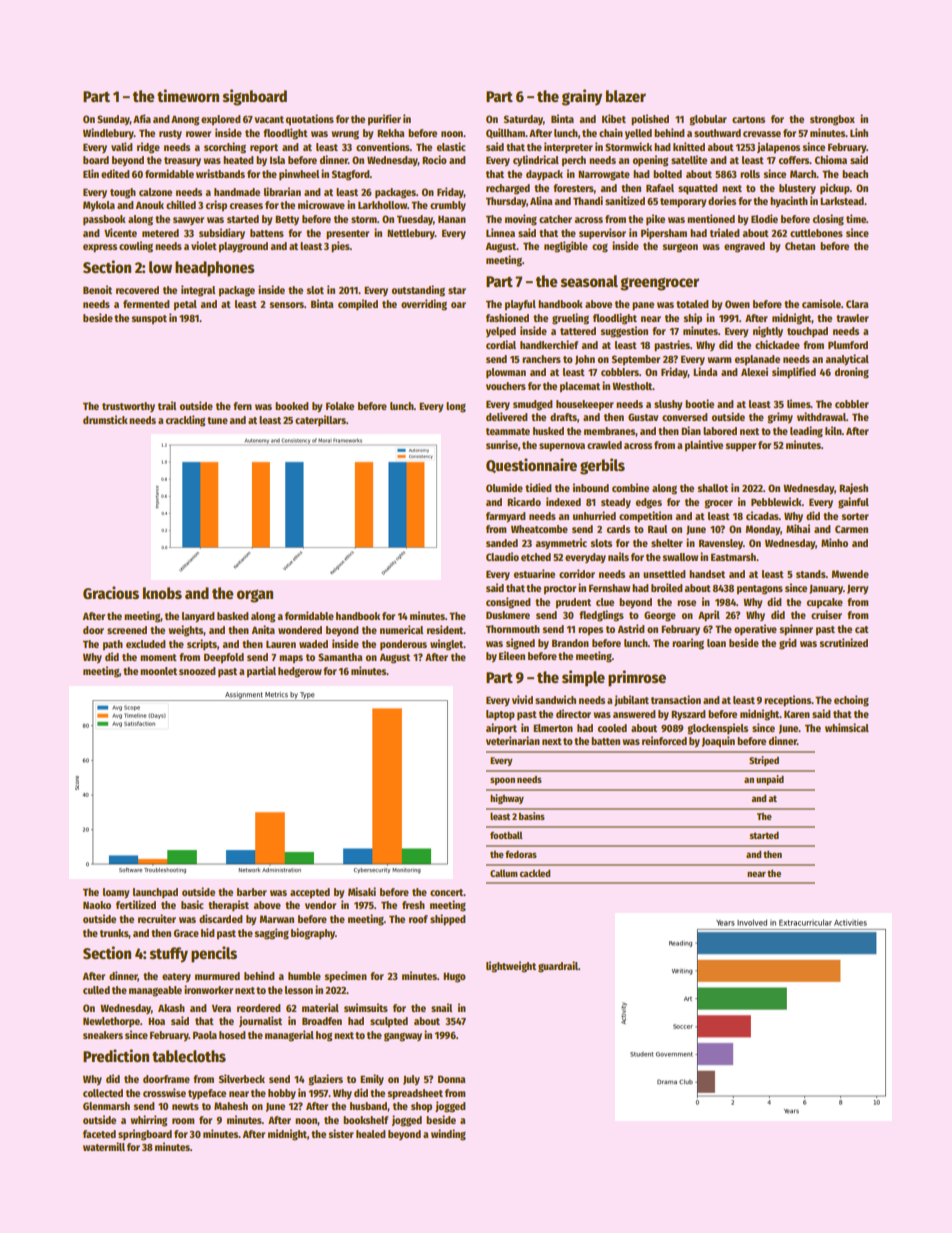 The image size is (952, 1233). What do you see at coordinates (401, 629) in the screenshot?
I see `numerical` at bounding box center [401, 629].
